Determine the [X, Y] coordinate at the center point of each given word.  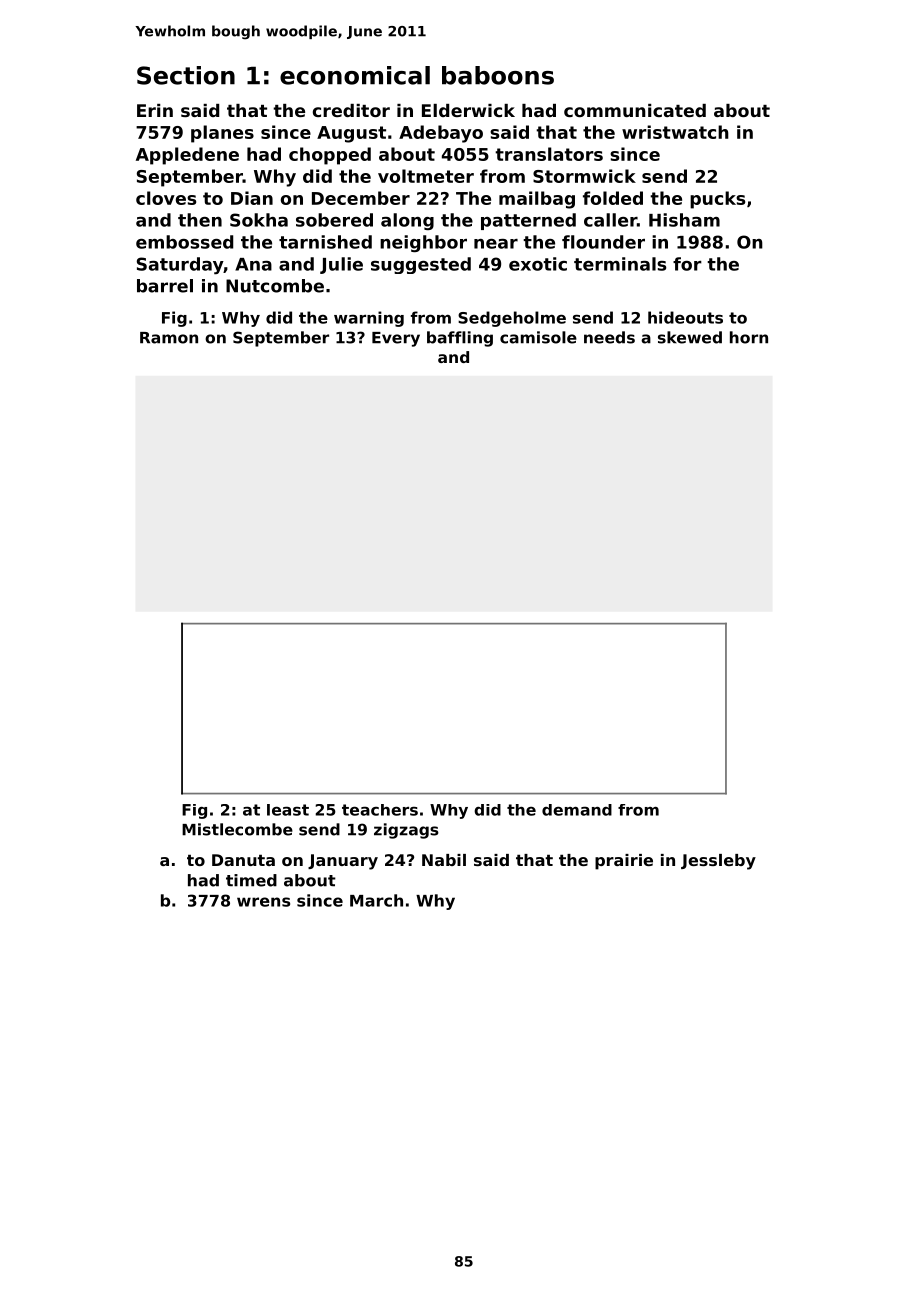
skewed [690, 337]
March [376, 900]
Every [396, 339]
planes [222, 134]
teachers [380, 810]
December [361, 198]
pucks [717, 200]
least [288, 810]
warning [369, 319]
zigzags [406, 831]
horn [749, 337]
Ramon [169, 338]
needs [609, 337]
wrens [263, 902]
